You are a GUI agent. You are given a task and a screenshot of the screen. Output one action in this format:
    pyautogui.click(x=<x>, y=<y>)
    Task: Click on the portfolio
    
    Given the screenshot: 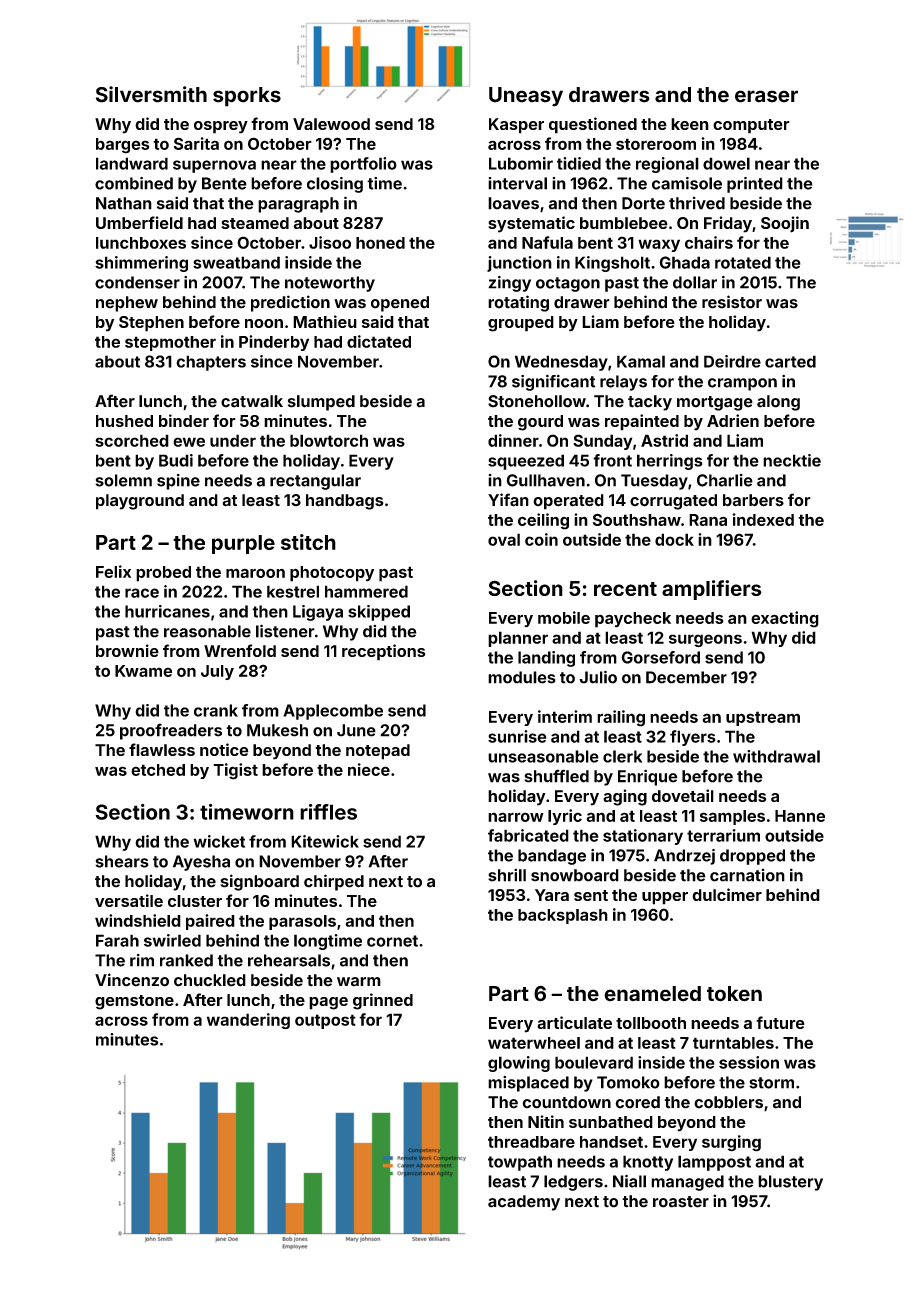 What is the action you would take?
    pyautogui.click(x=363, y=165)
